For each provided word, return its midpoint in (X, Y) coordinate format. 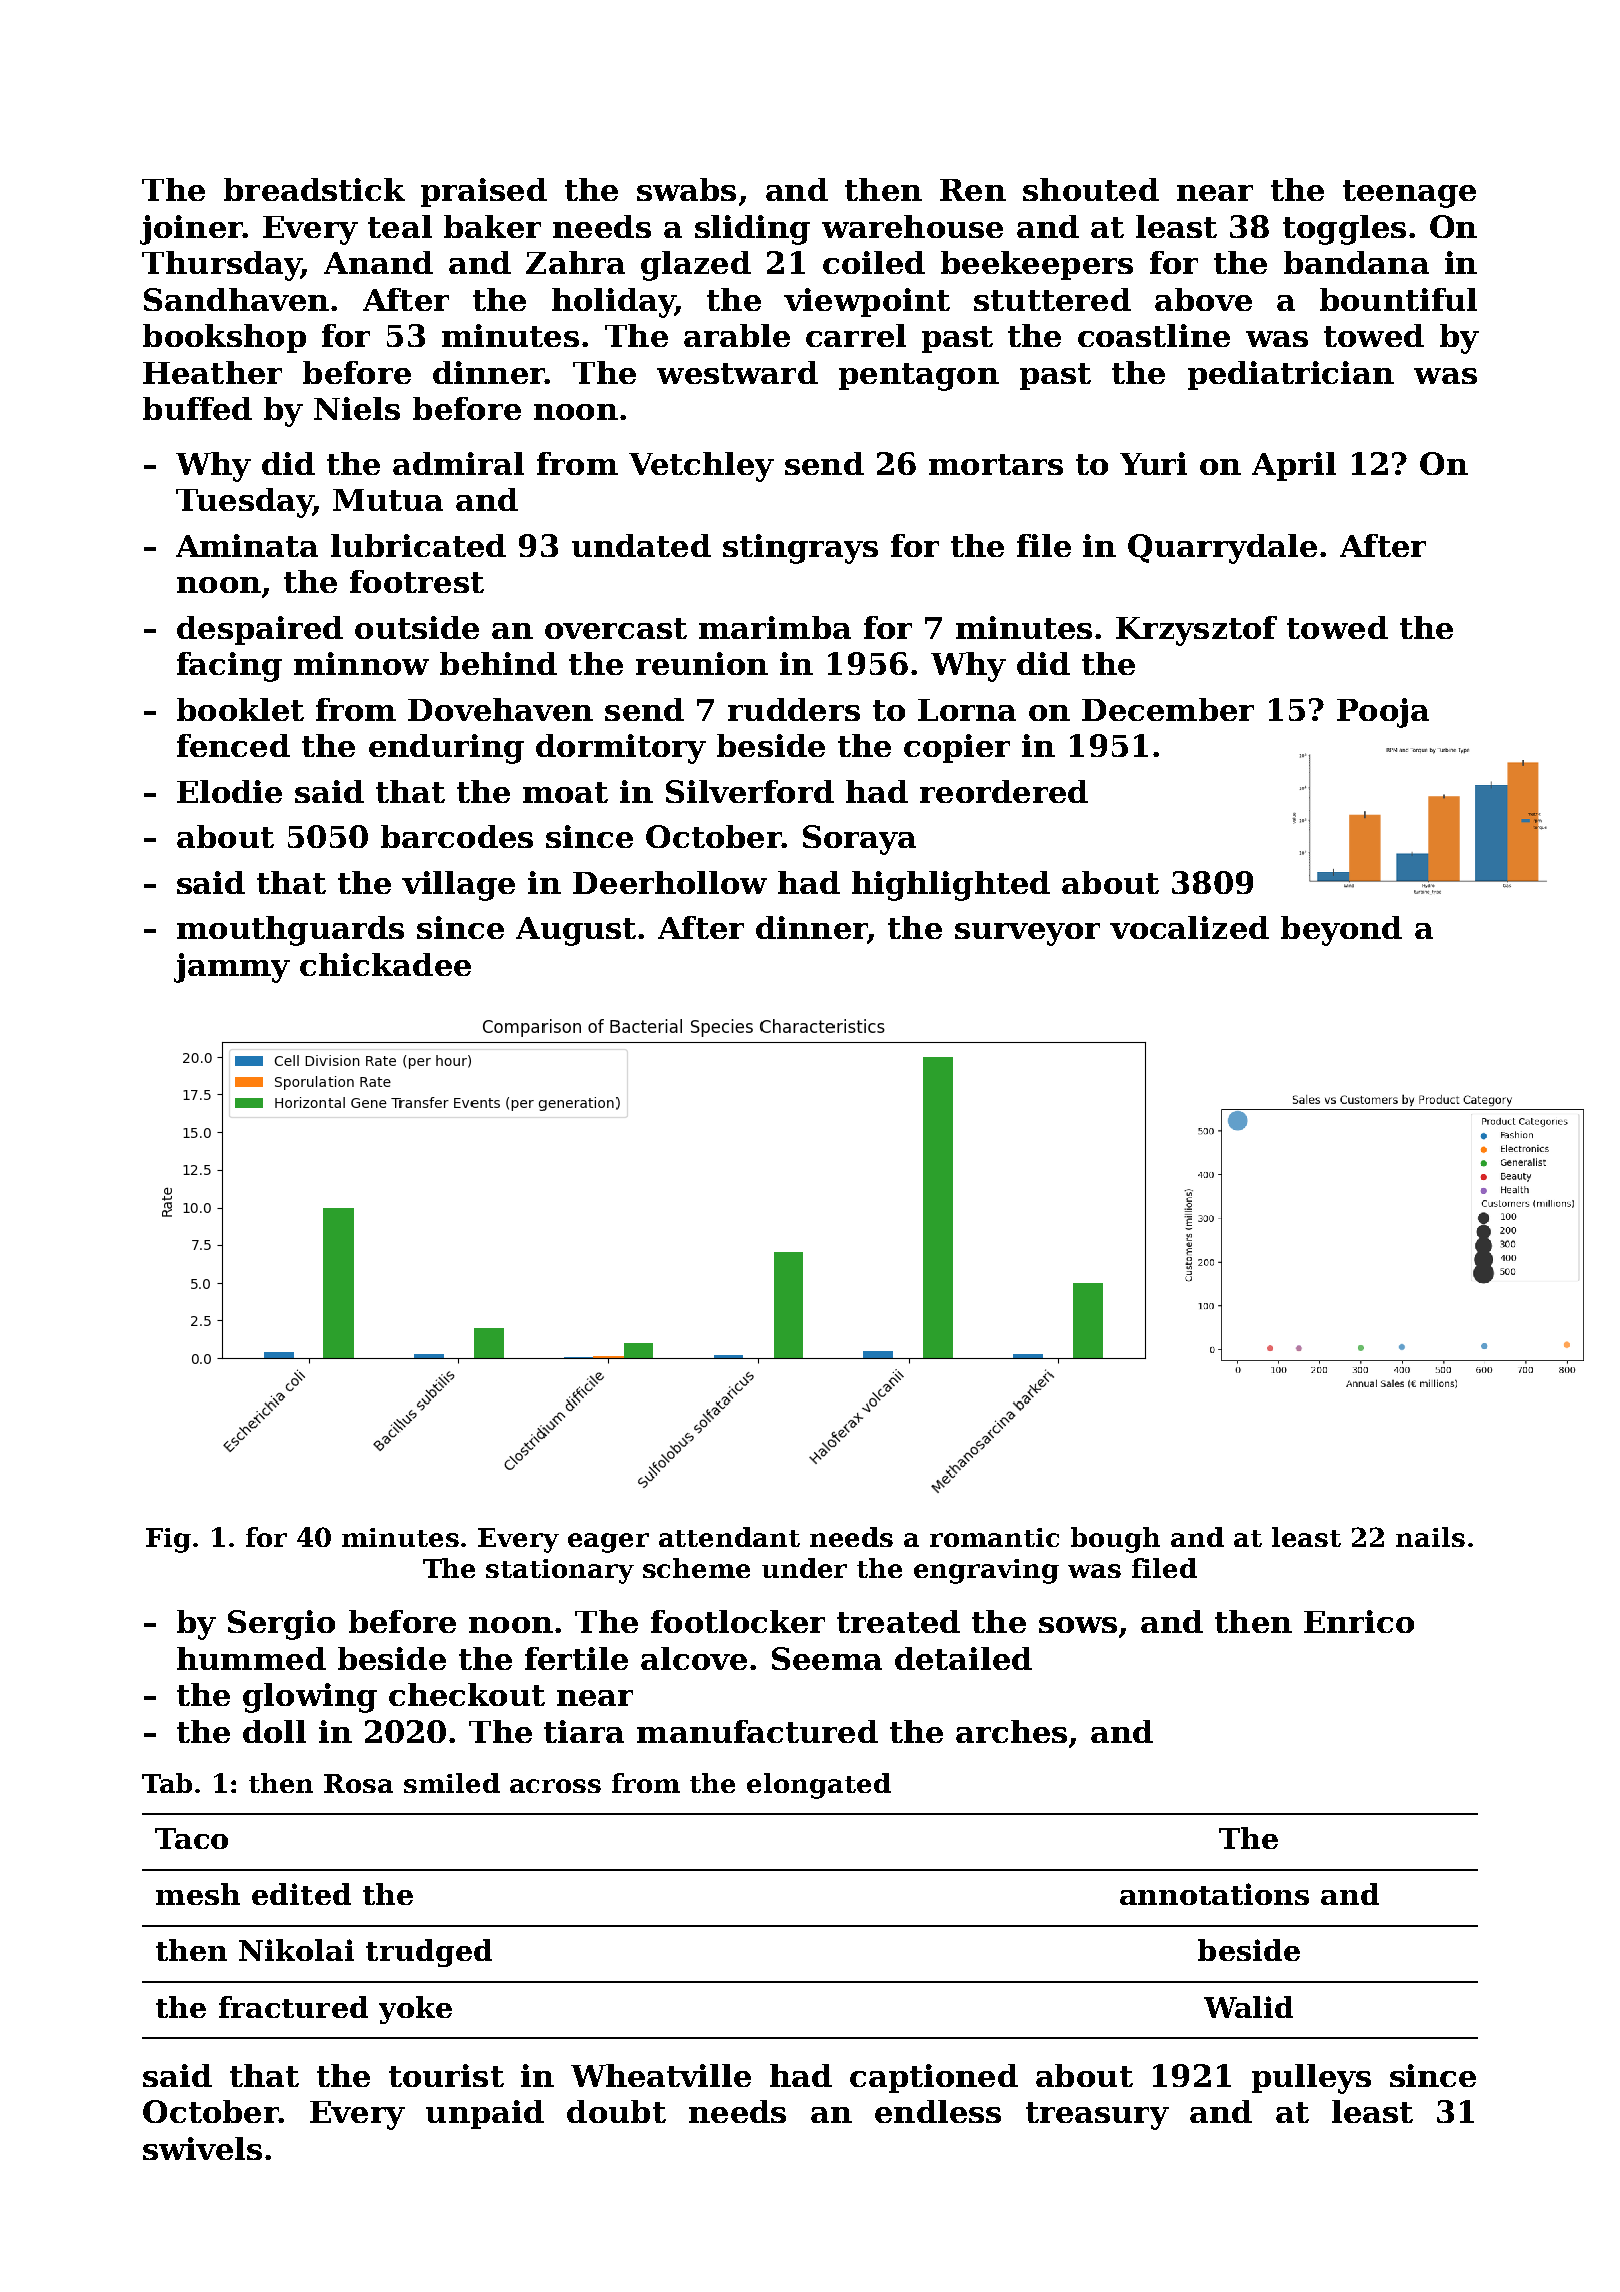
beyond (1341, 931)
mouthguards (290, 931)
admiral (458, 463)
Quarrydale (1222, 549)
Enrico (1359, 1621)
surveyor (1027, 934)
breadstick (314, 189)
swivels (202, 2148)
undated (641, 545)
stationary (560, 1571)
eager (608, 1543)
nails (1430, 1537)
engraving (986, 1571)
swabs (686, 189)
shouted (1091, 189)
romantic (994, 1537)
